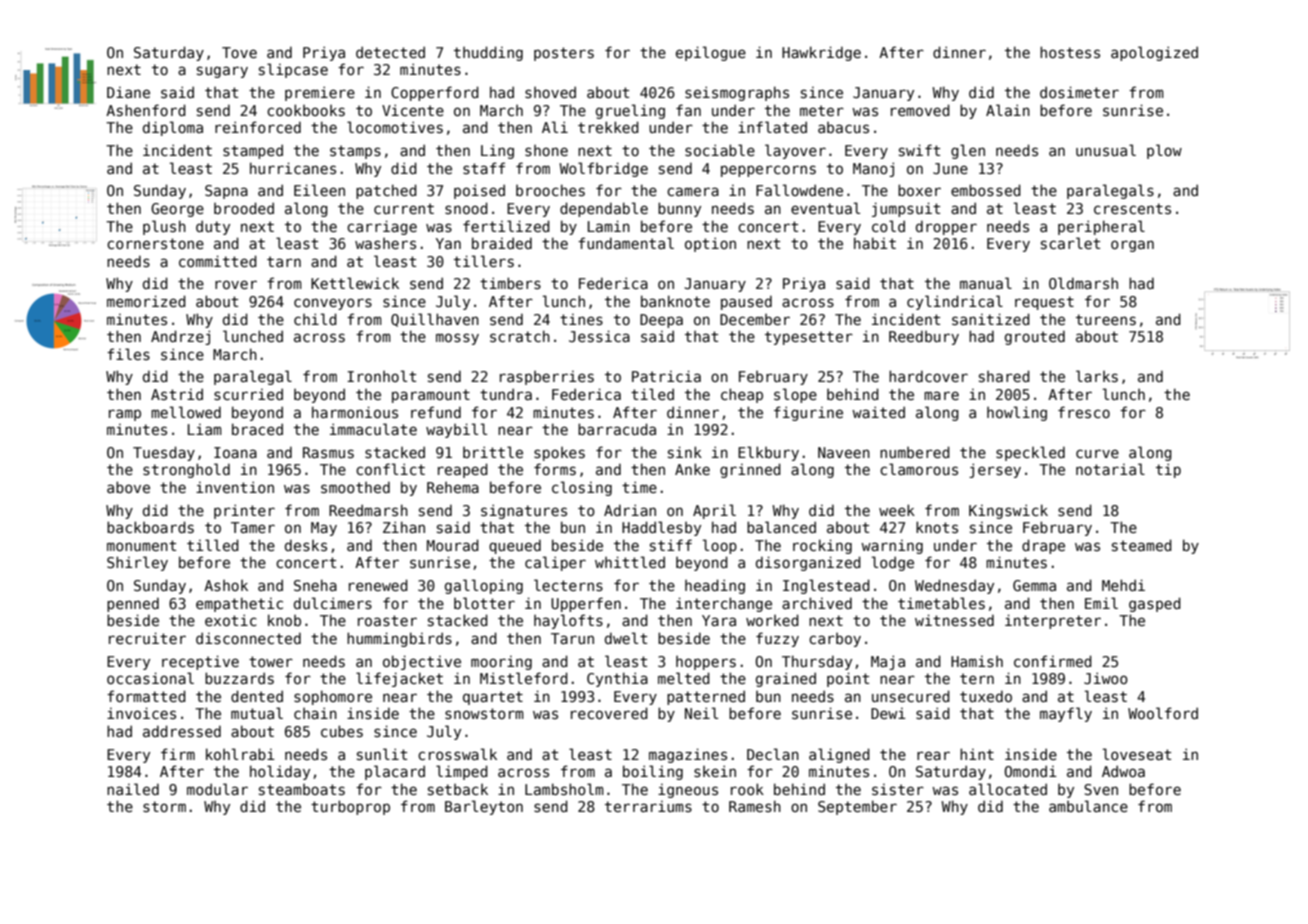 The width and height of the image is (1308, 924). I want to click on steamed, so click(1142, 545).
